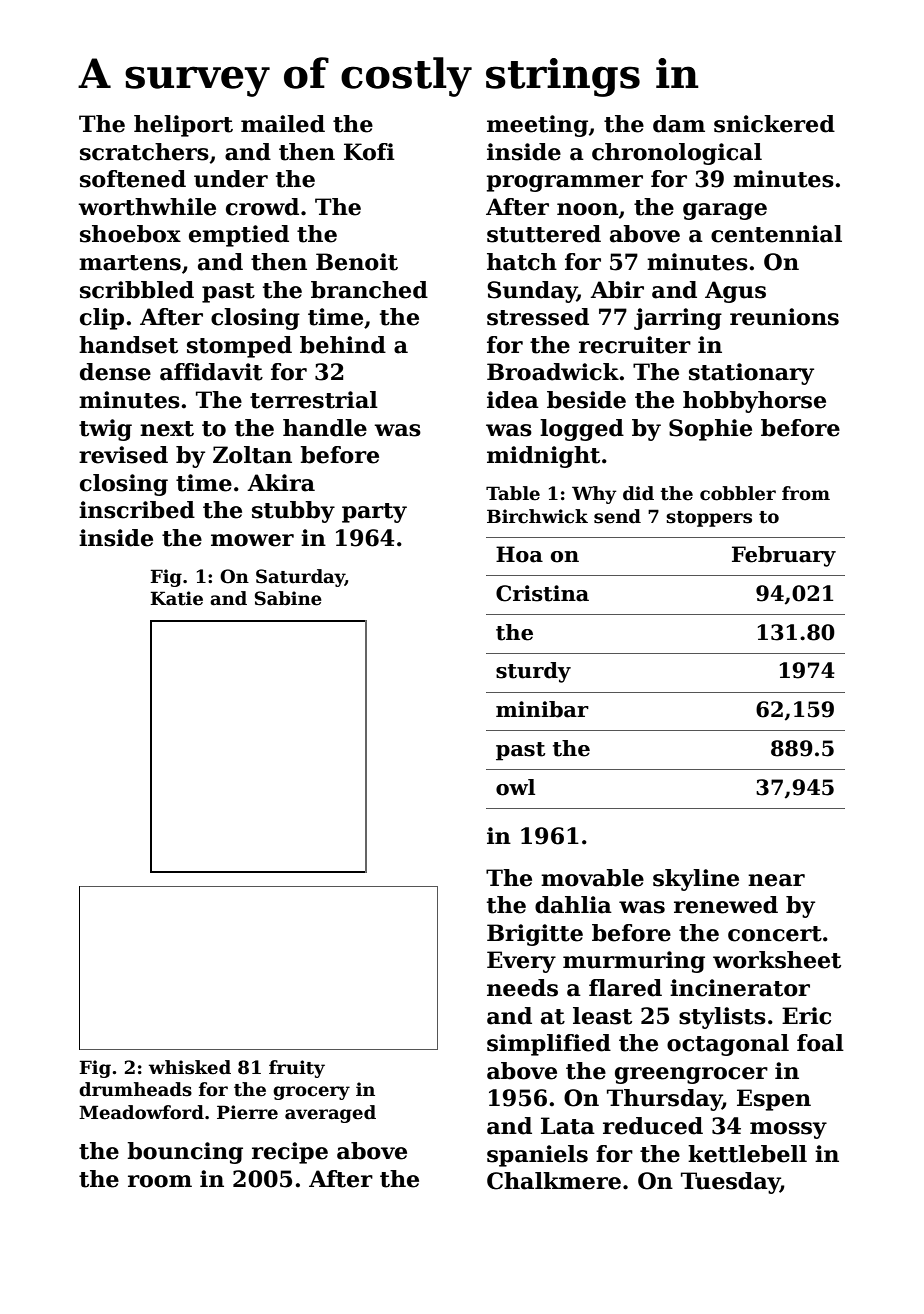 This screenshot has width=924, height=1314. Describe the element at coordinates (740, 988) in the screenshot. I see `incinerator` at that location.
